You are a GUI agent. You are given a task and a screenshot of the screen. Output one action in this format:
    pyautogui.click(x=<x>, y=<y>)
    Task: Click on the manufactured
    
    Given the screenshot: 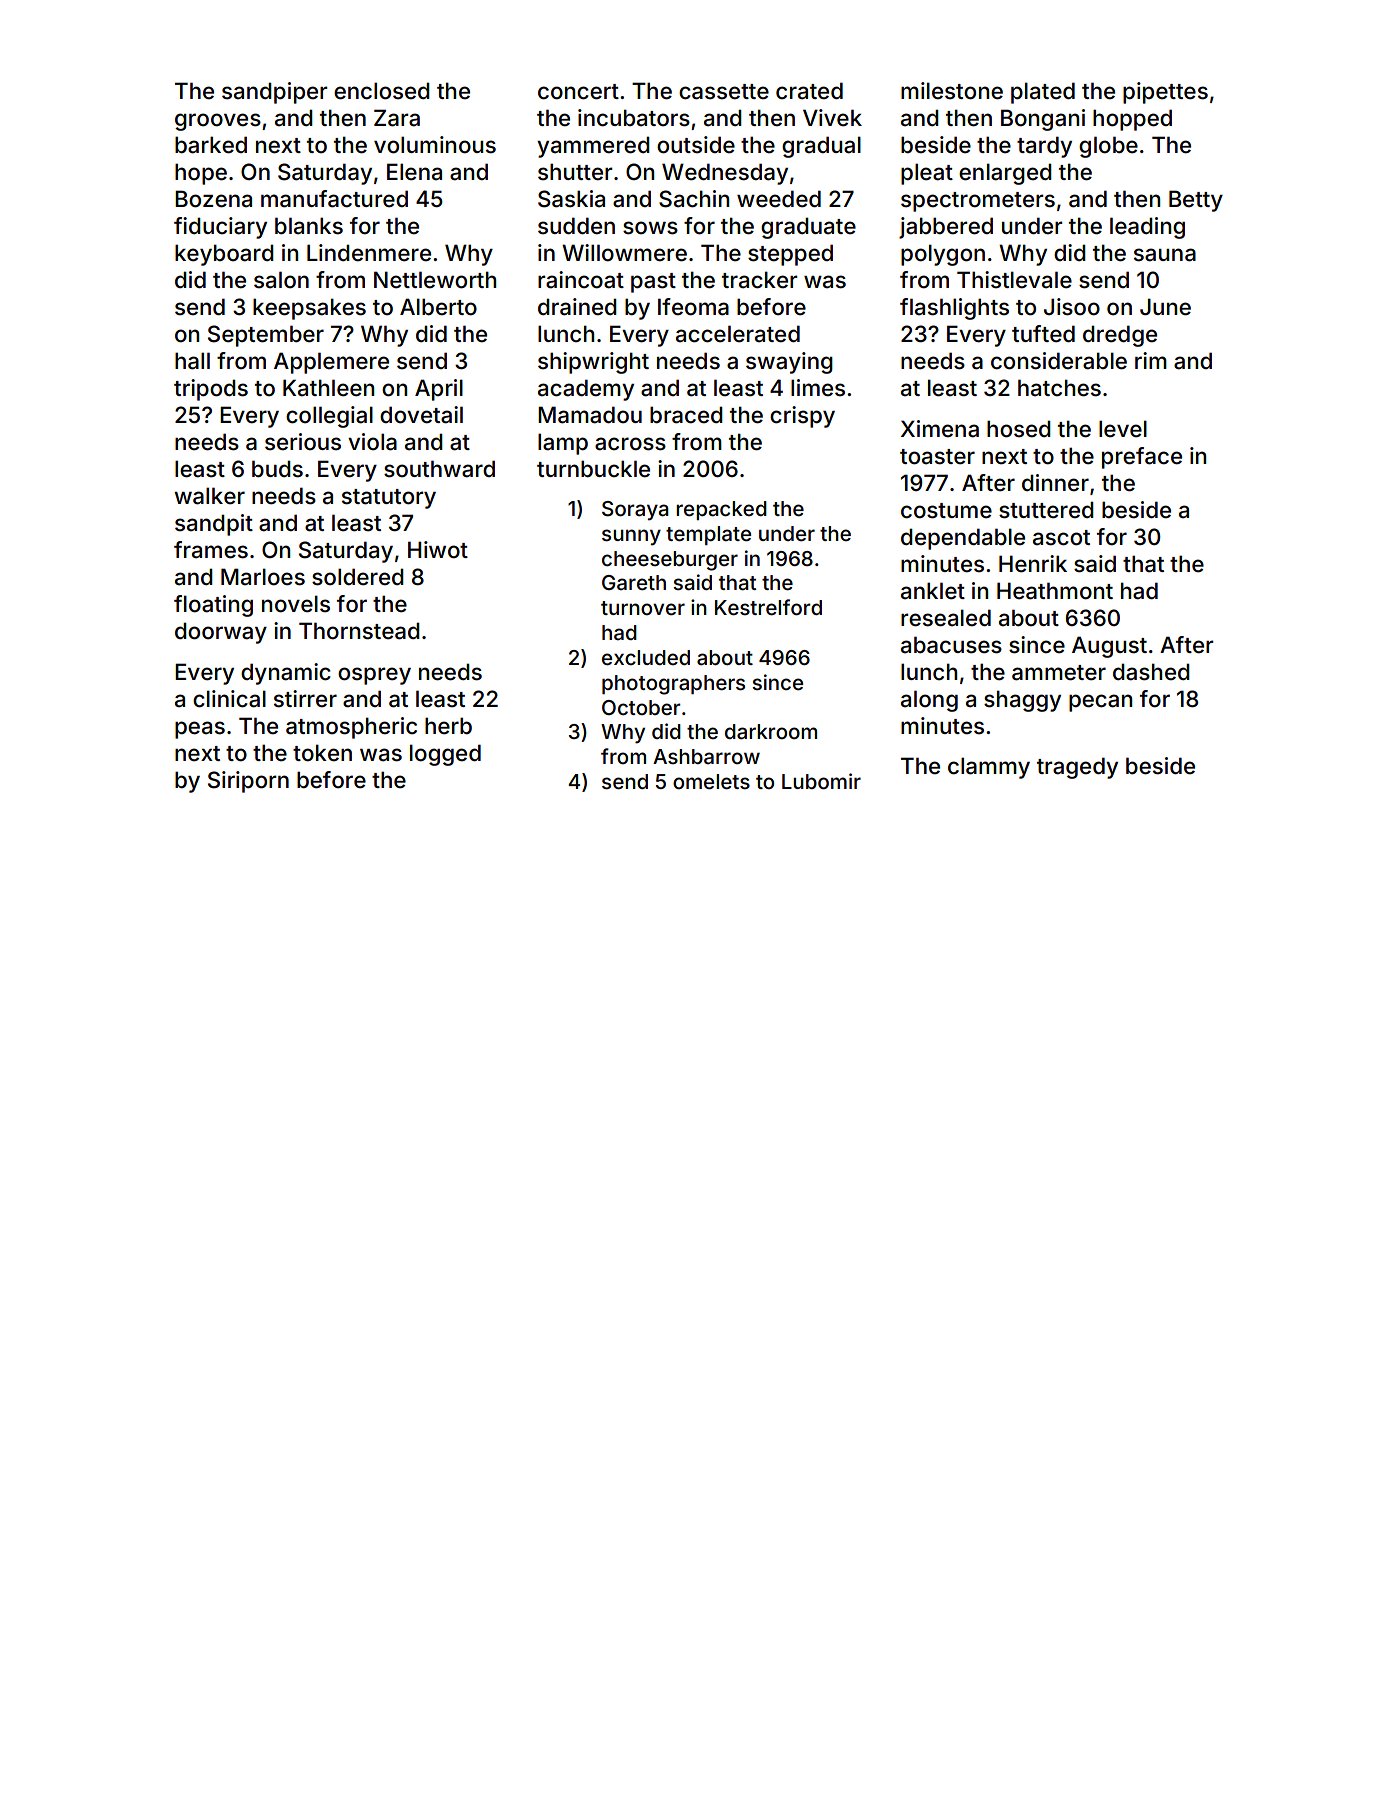 What is the action you would take?
    pyautogui.click(x=334, y=199)
